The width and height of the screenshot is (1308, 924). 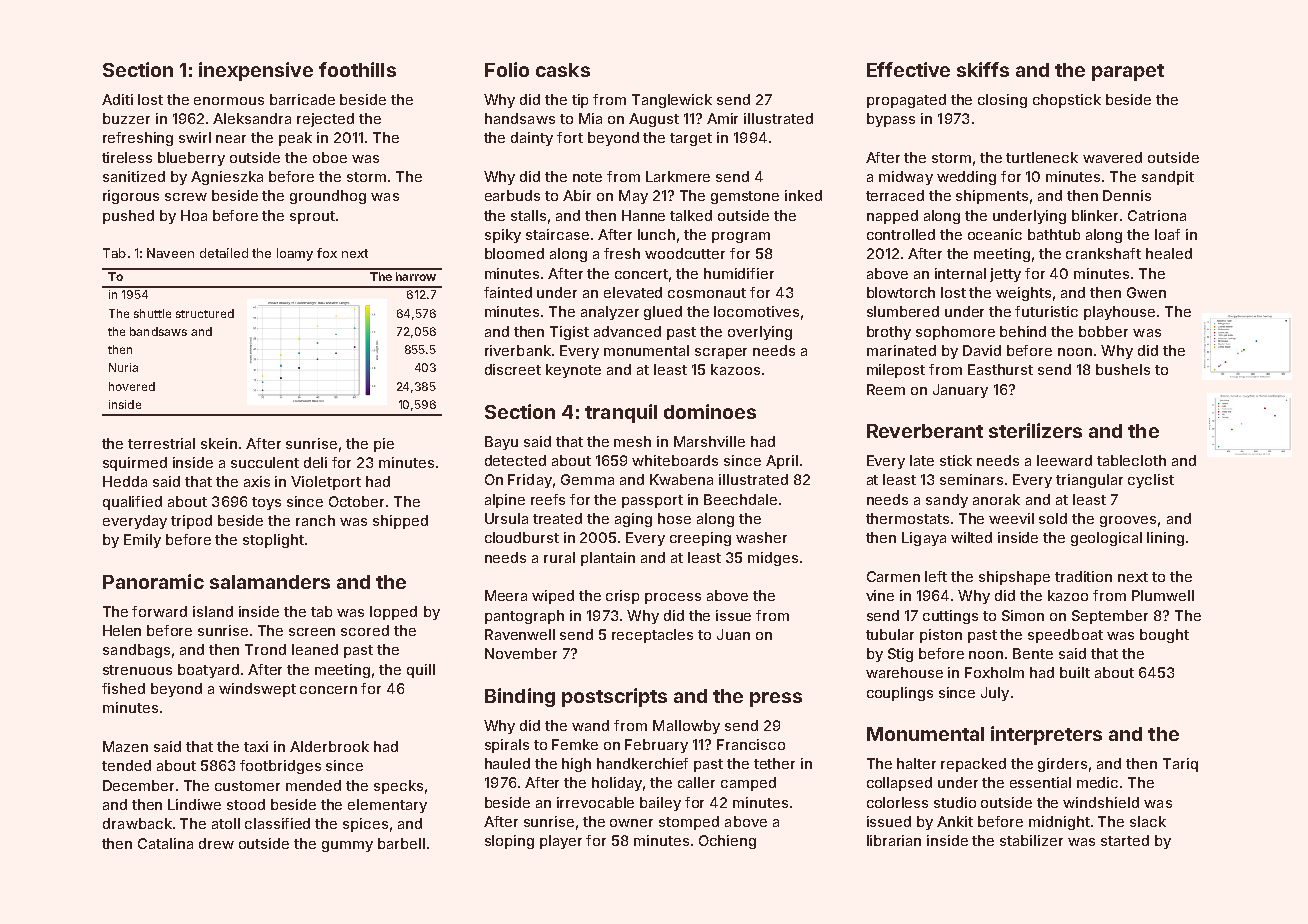 What do you see at coordinates (315, 462) in the screenshot?
I see `deli` at bounding box center [315, 462].
